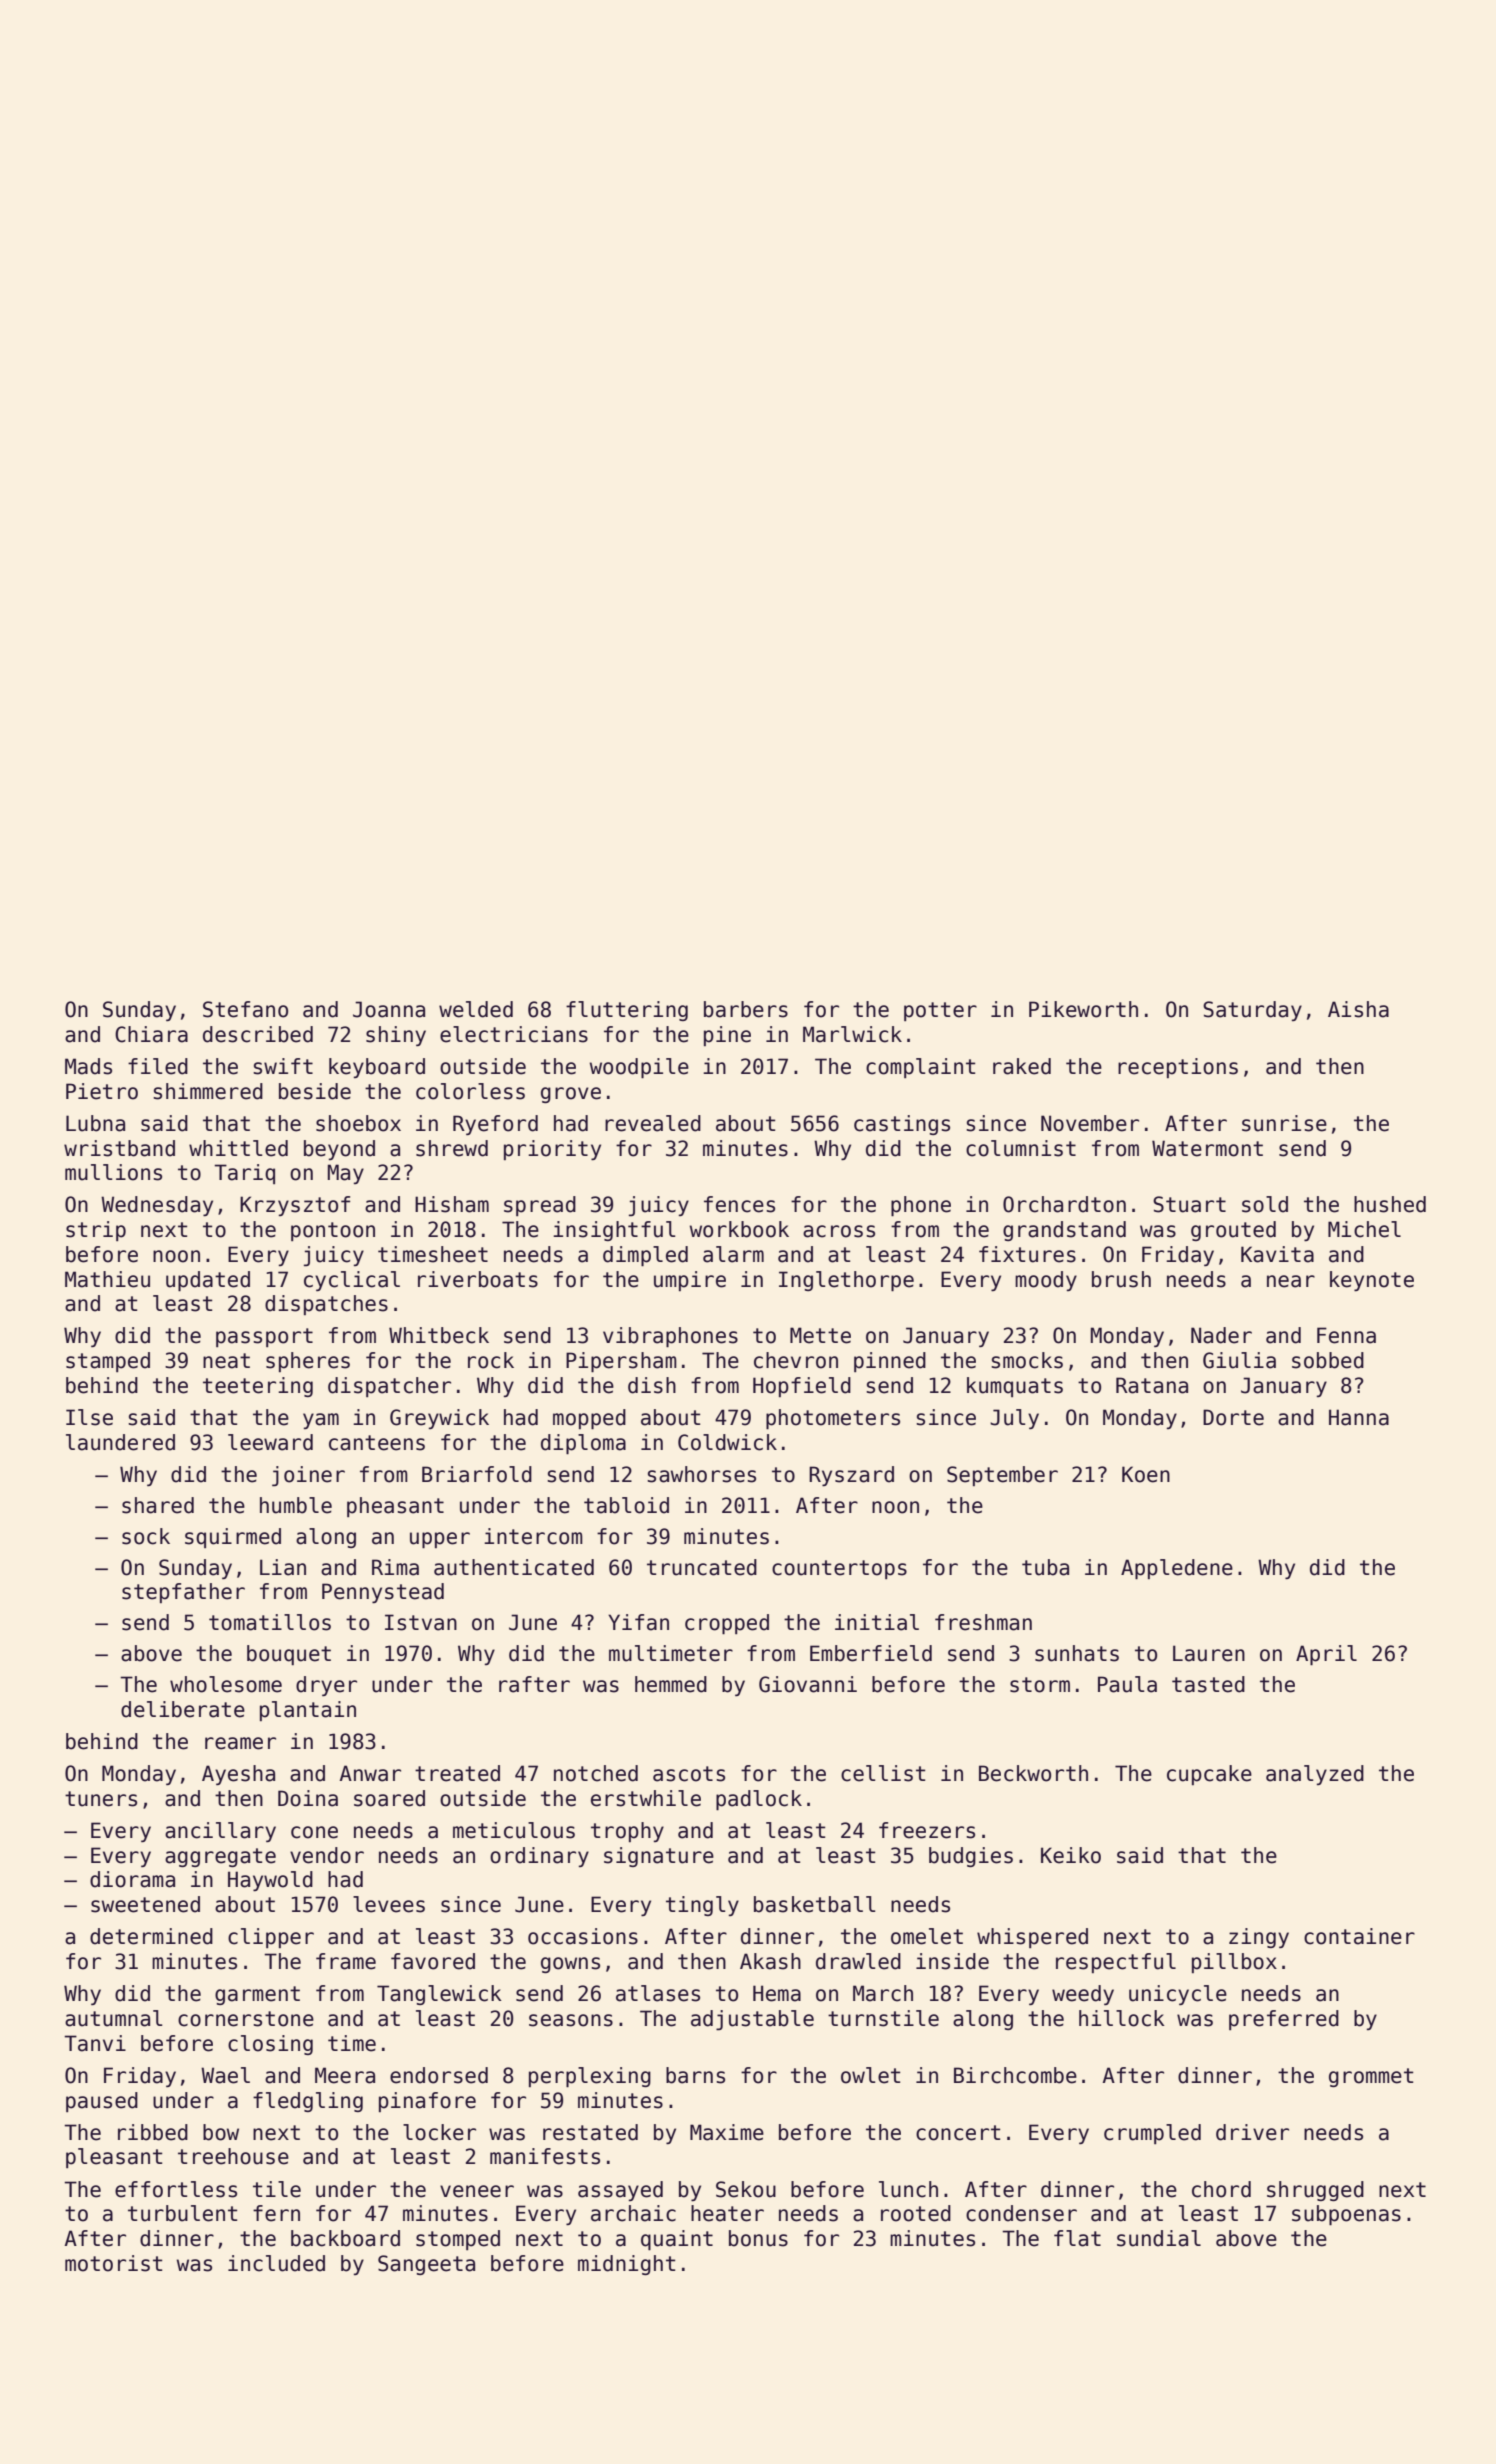  I want to click on levees, so click(389, 1904).
